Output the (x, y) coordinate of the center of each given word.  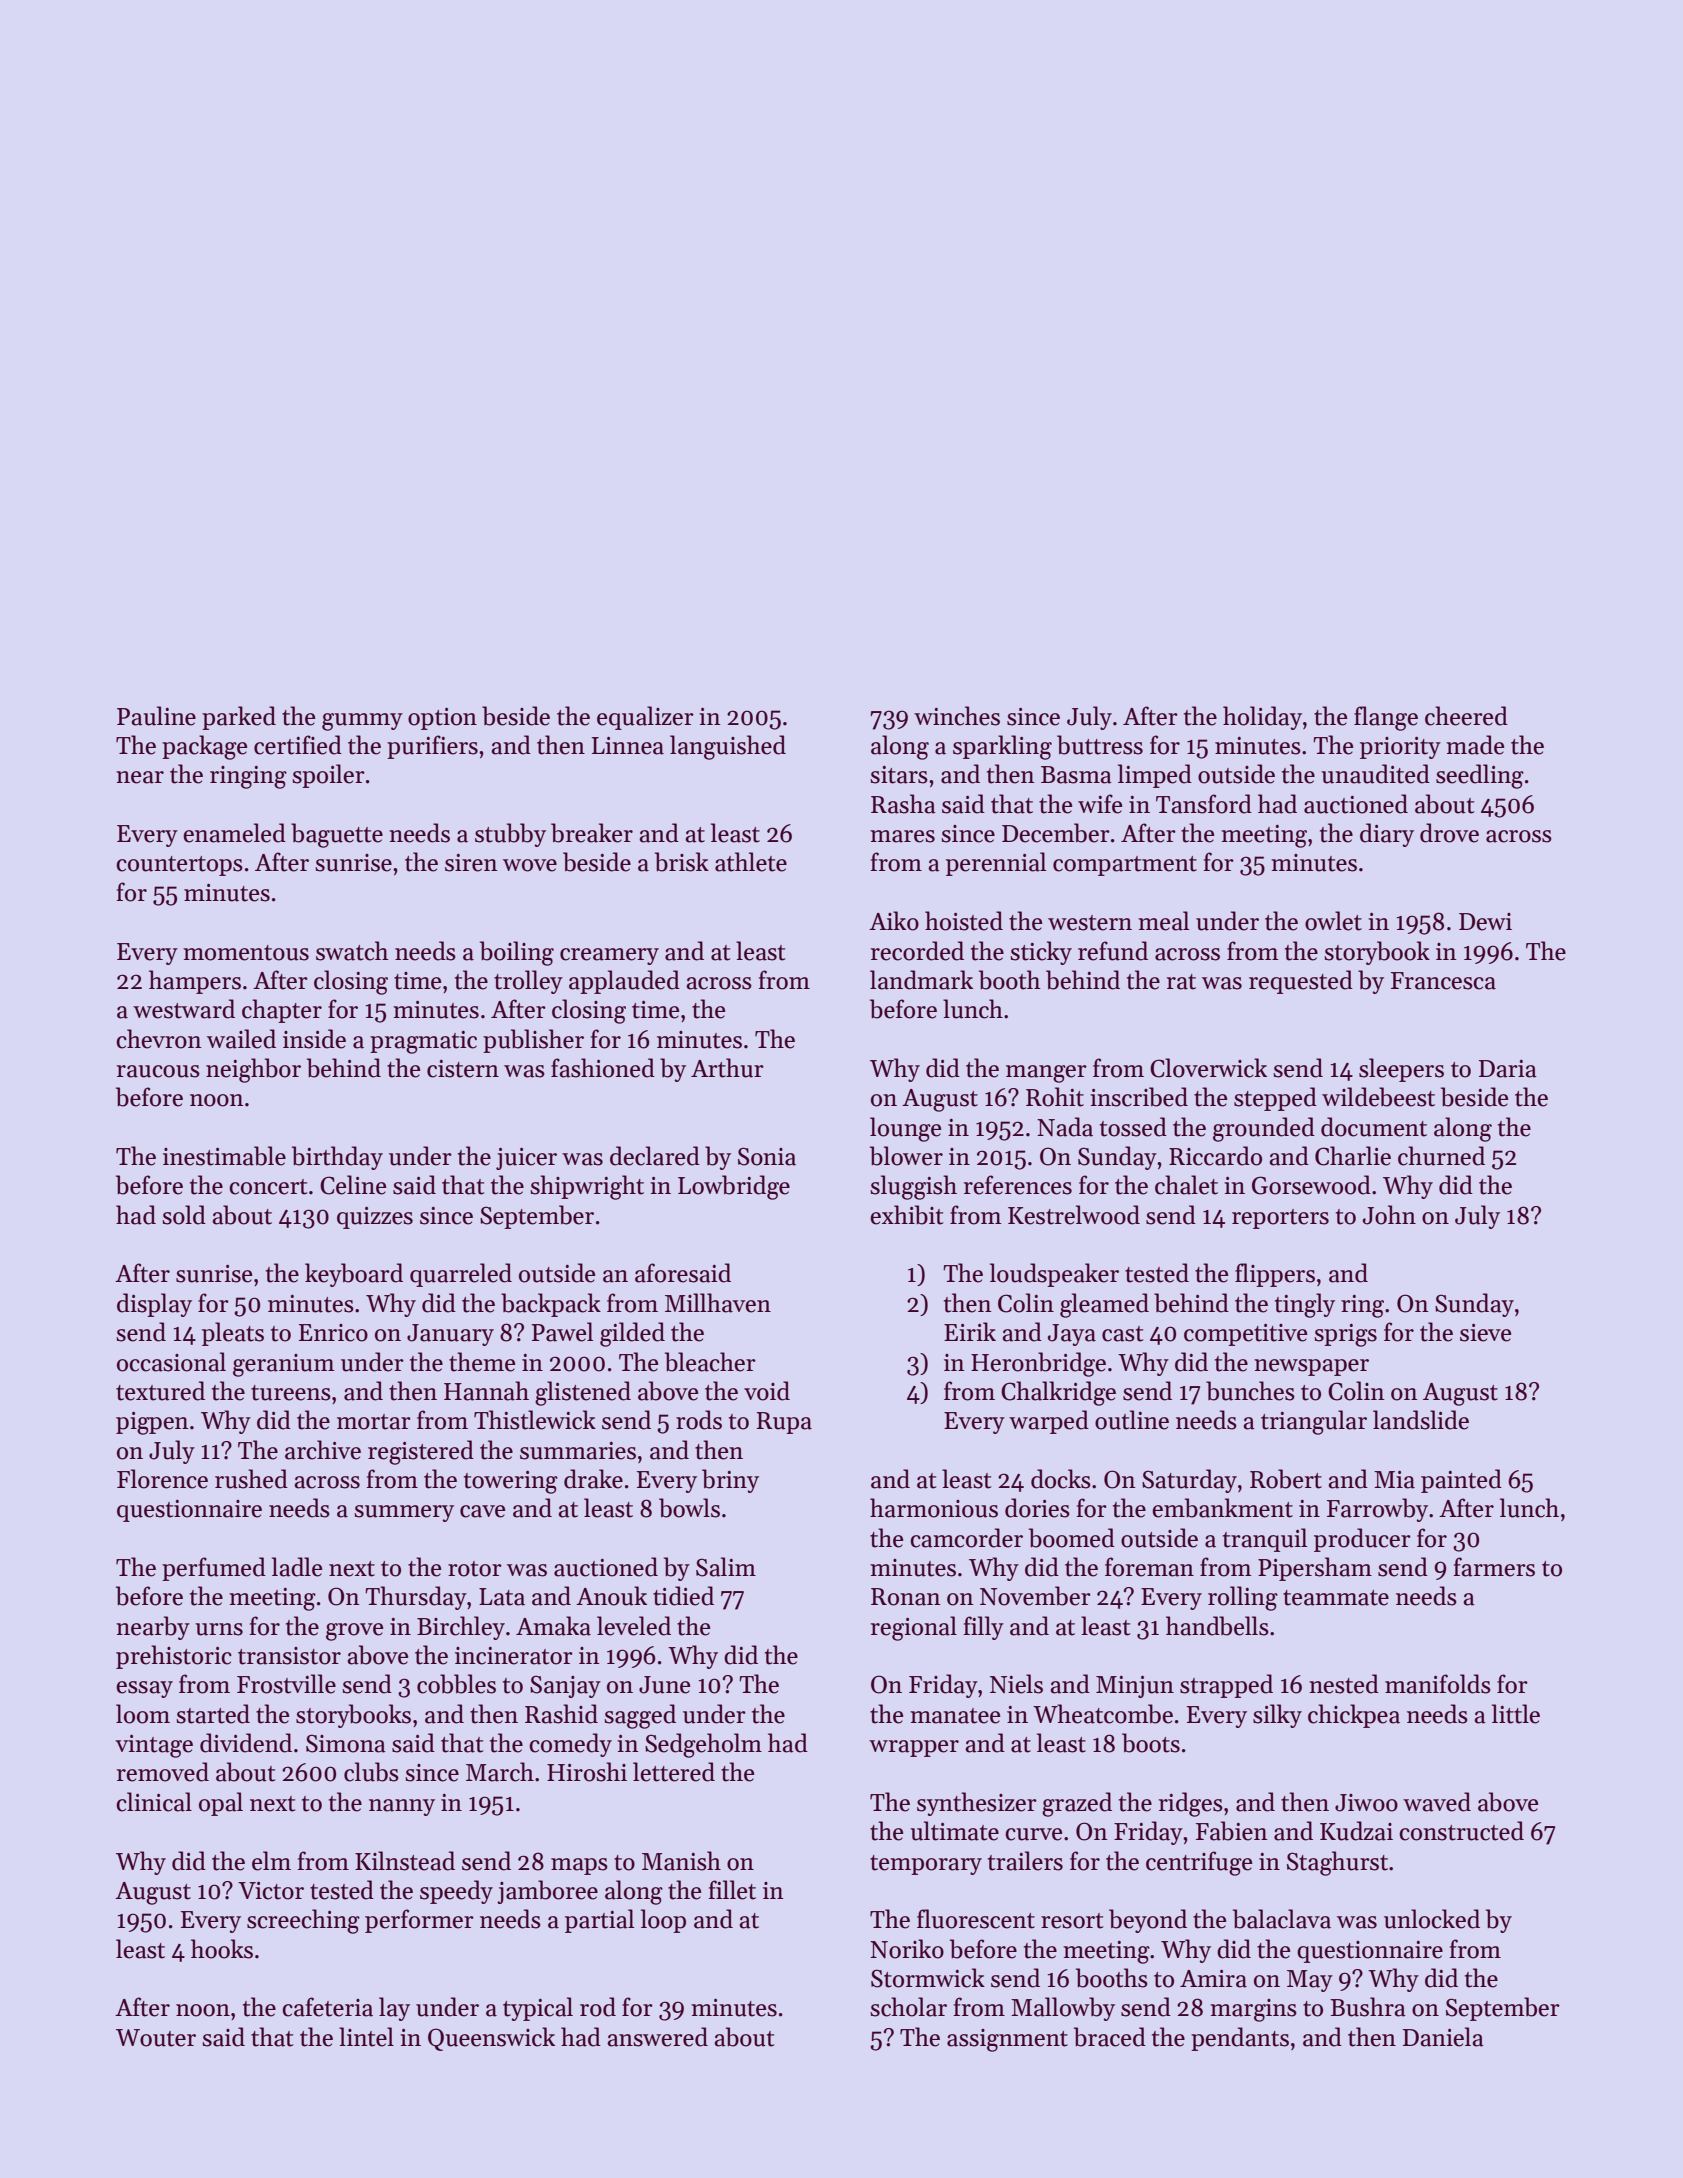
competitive (1245, 1335)
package (204, 747)
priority (1400, 748)
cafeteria (327, 2007)
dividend (246, 1743)
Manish (681, 1861)
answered (657, 2037)
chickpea (1354, 1716)
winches (957, 716)
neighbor (253, 1070)
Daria (1508, 1069)
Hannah (486, 1391)
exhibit (906, 1215)
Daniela (1443, 2037)
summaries (578, 1451)
